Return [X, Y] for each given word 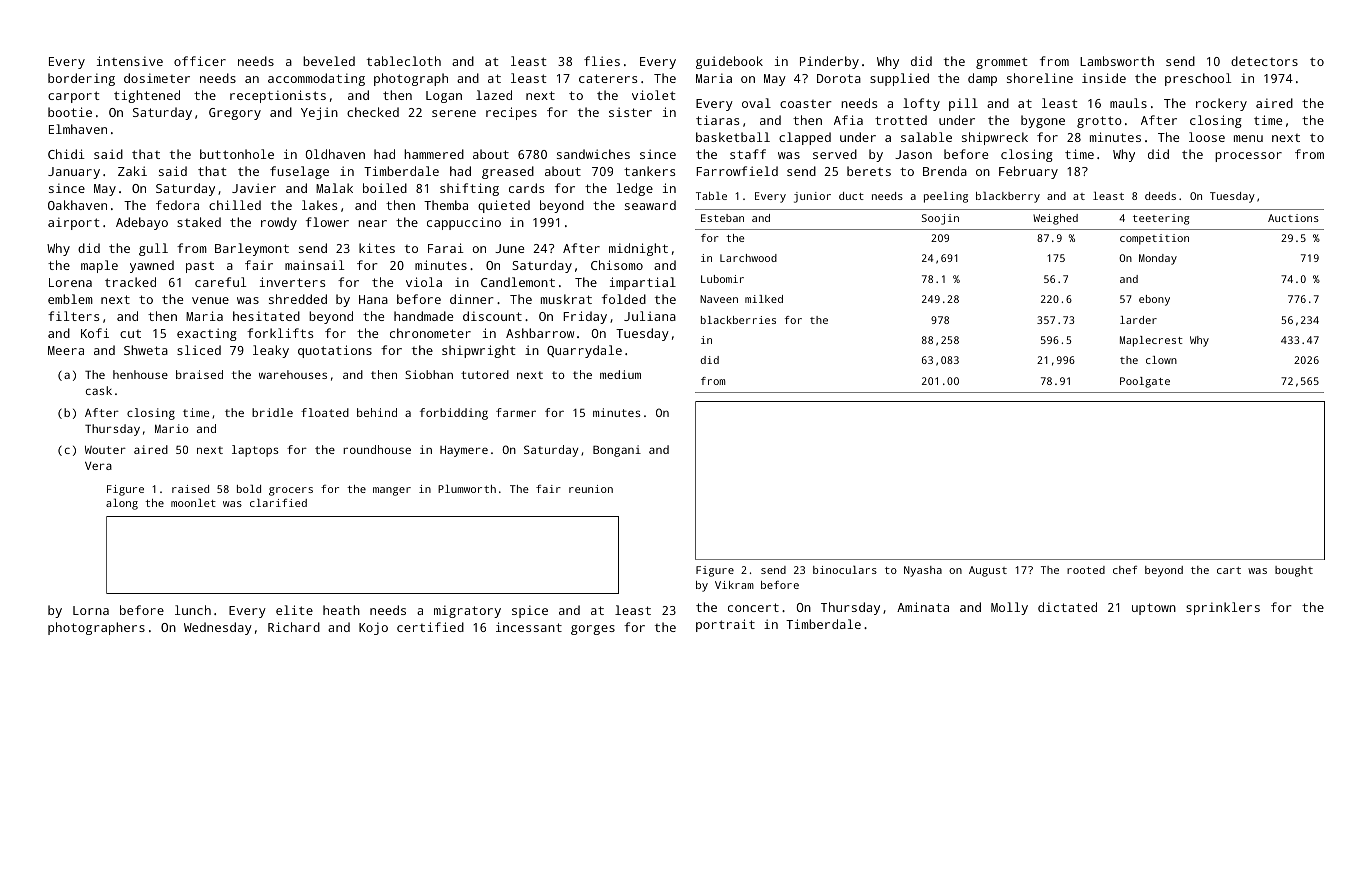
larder [1138, 320]
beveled [329, 61]
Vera [98, 465]
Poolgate [1145, 382]
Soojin [940, 219]
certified [430, 627]
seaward [650, 205]
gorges [593, 630]
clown [1161, 360]
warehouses [293, 374]
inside [1104, 78]
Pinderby [829, 62]
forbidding [454, 414]
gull [153, 249]
